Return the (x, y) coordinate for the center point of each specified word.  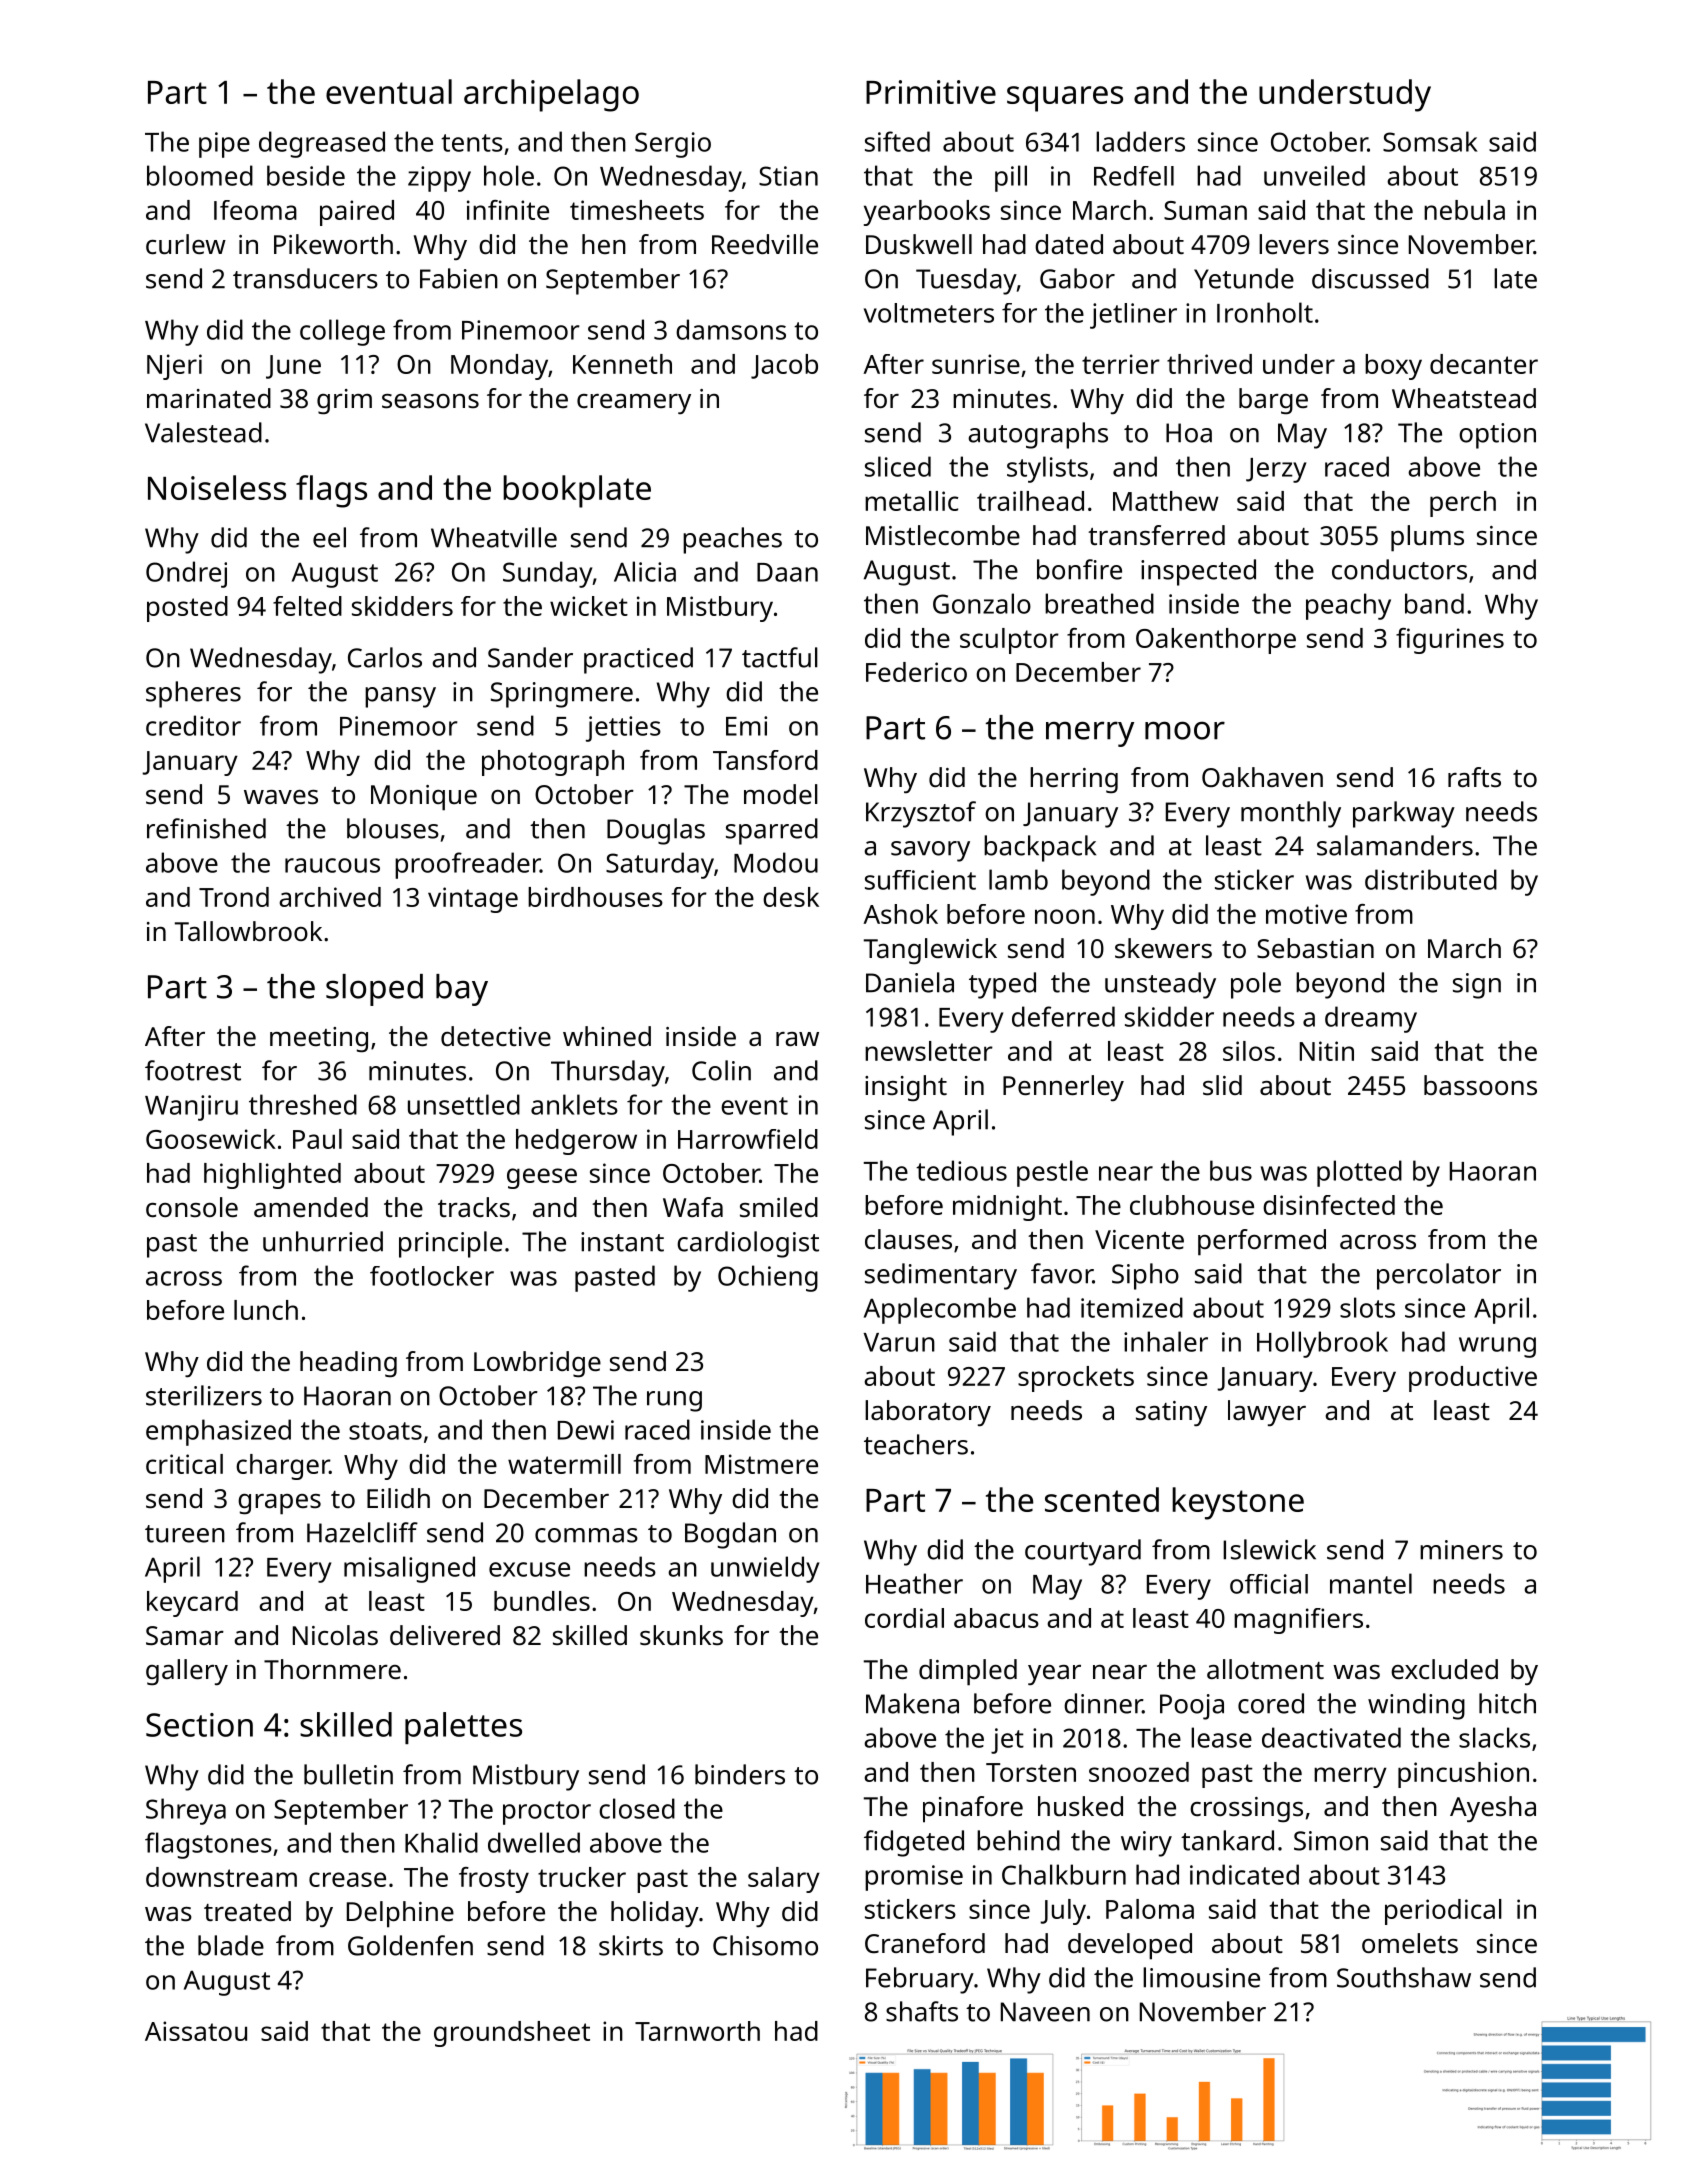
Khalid (441, 1842)
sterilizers (204, 1395)
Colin (721, 1070)
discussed (1370, 278)
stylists (1047, 469)
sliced (898, 466)
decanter (1484, 364)
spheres (193, 694)
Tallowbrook (248, 931)
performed (1262, 1242)
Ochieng (768, 1278)
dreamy (1371, 1019)
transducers (305, 278)
